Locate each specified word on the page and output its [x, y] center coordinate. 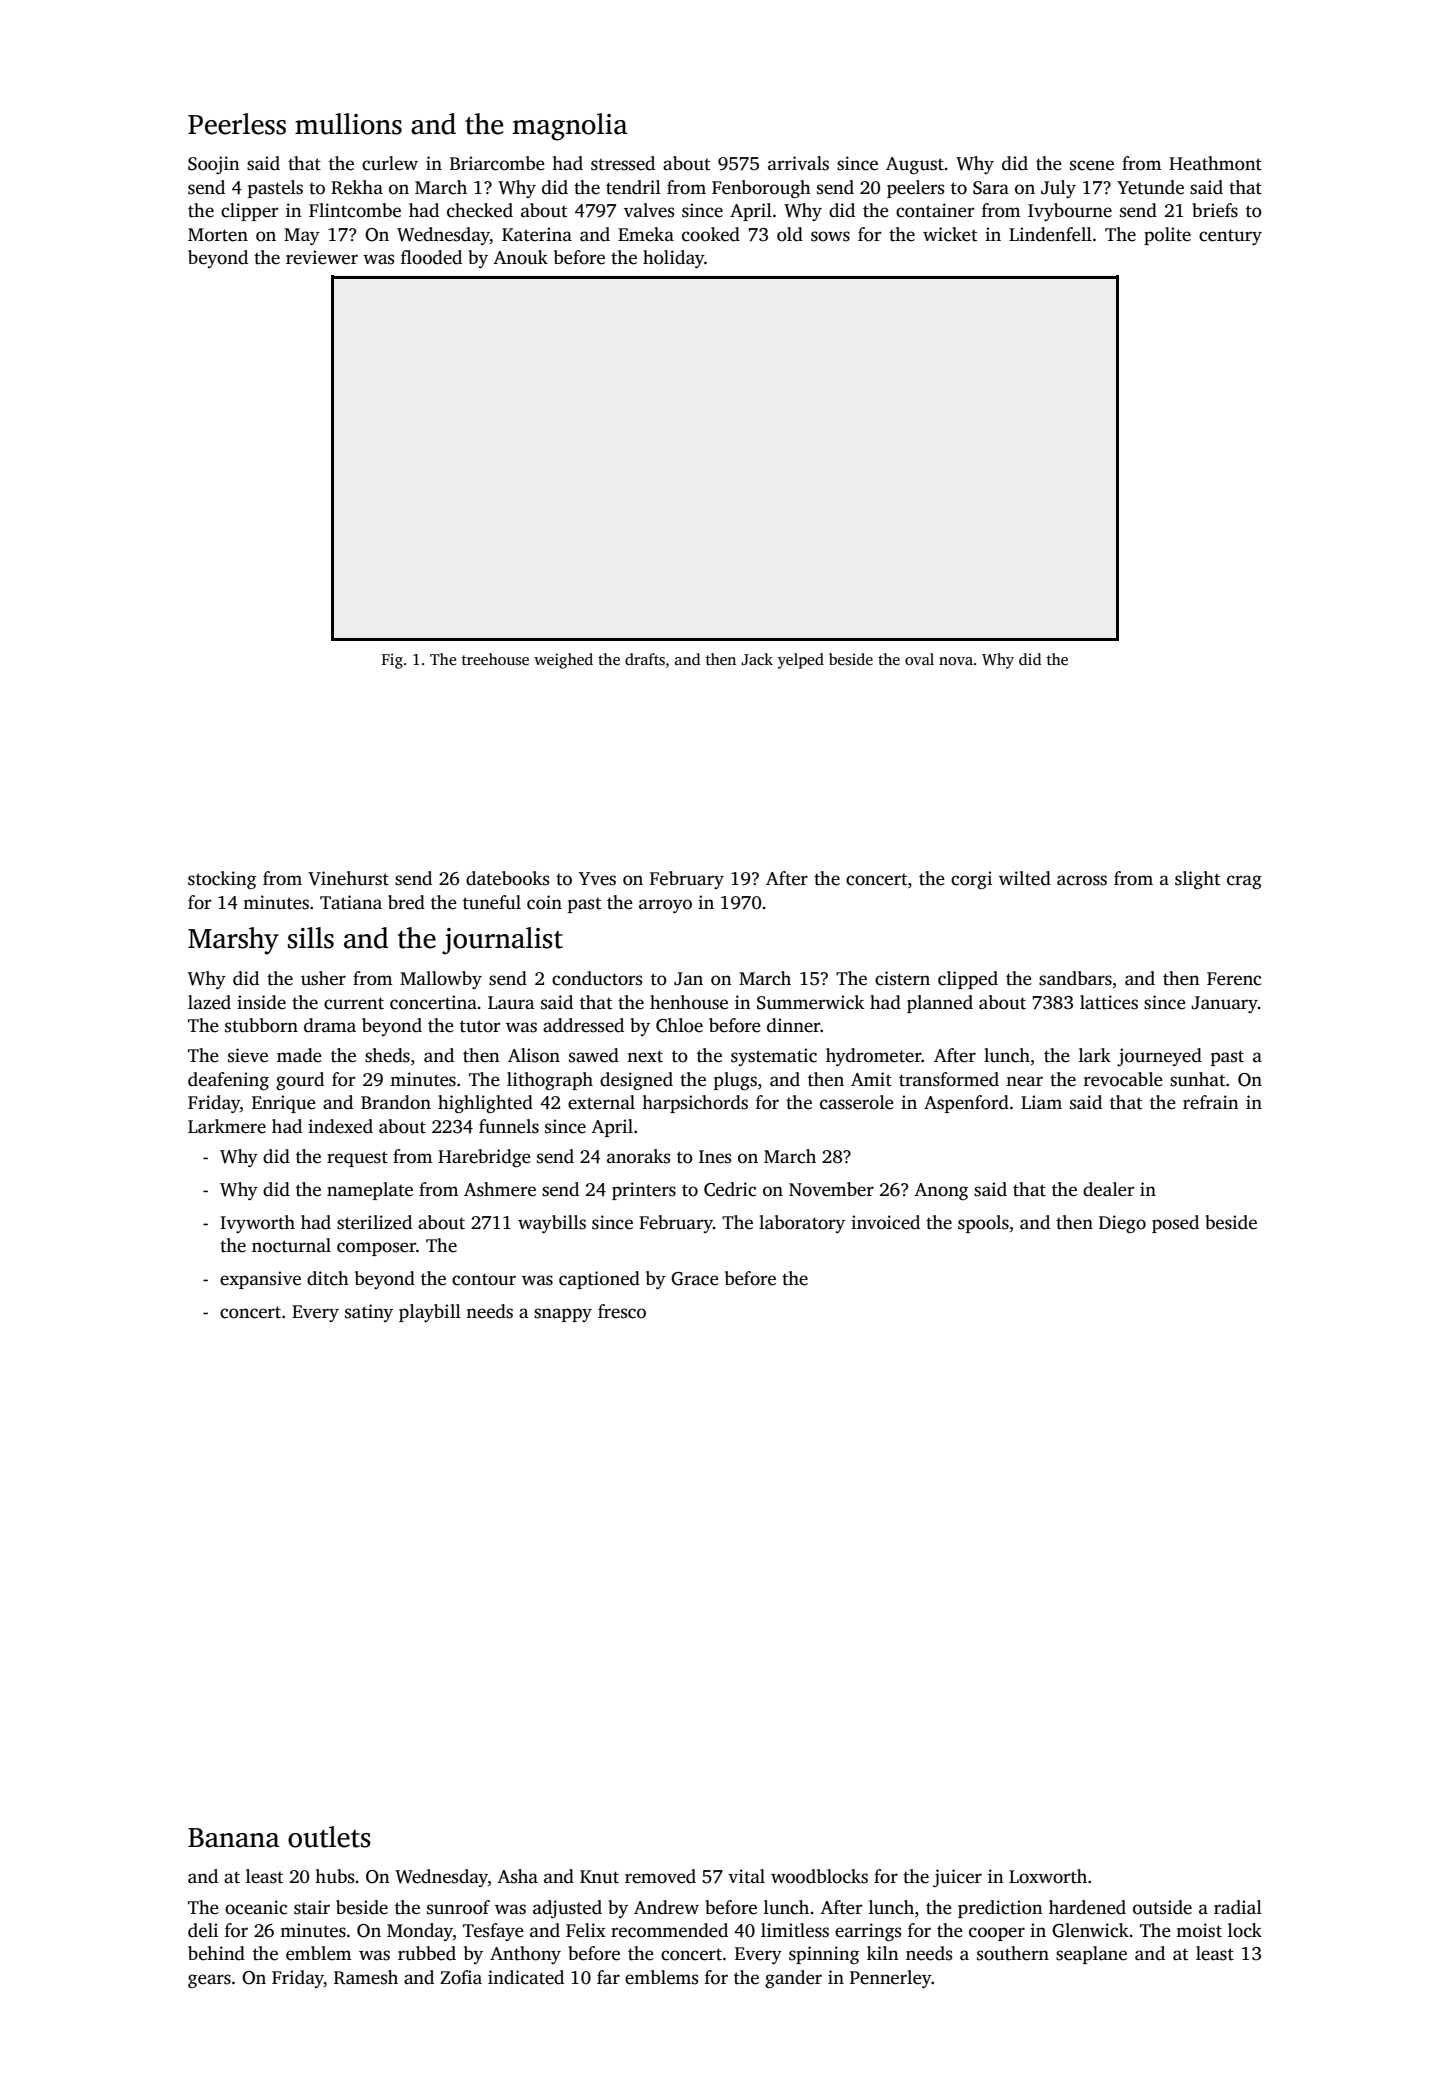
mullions [348, 124]
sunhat [1197, 1079]
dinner [794, 1025]
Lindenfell [1050, 234]
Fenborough [761, 189]
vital [746, 1876]
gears [209, 1981]
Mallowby [441, 980]
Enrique [284, 1104]
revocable [1123, 1079]
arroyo [665, 906]
